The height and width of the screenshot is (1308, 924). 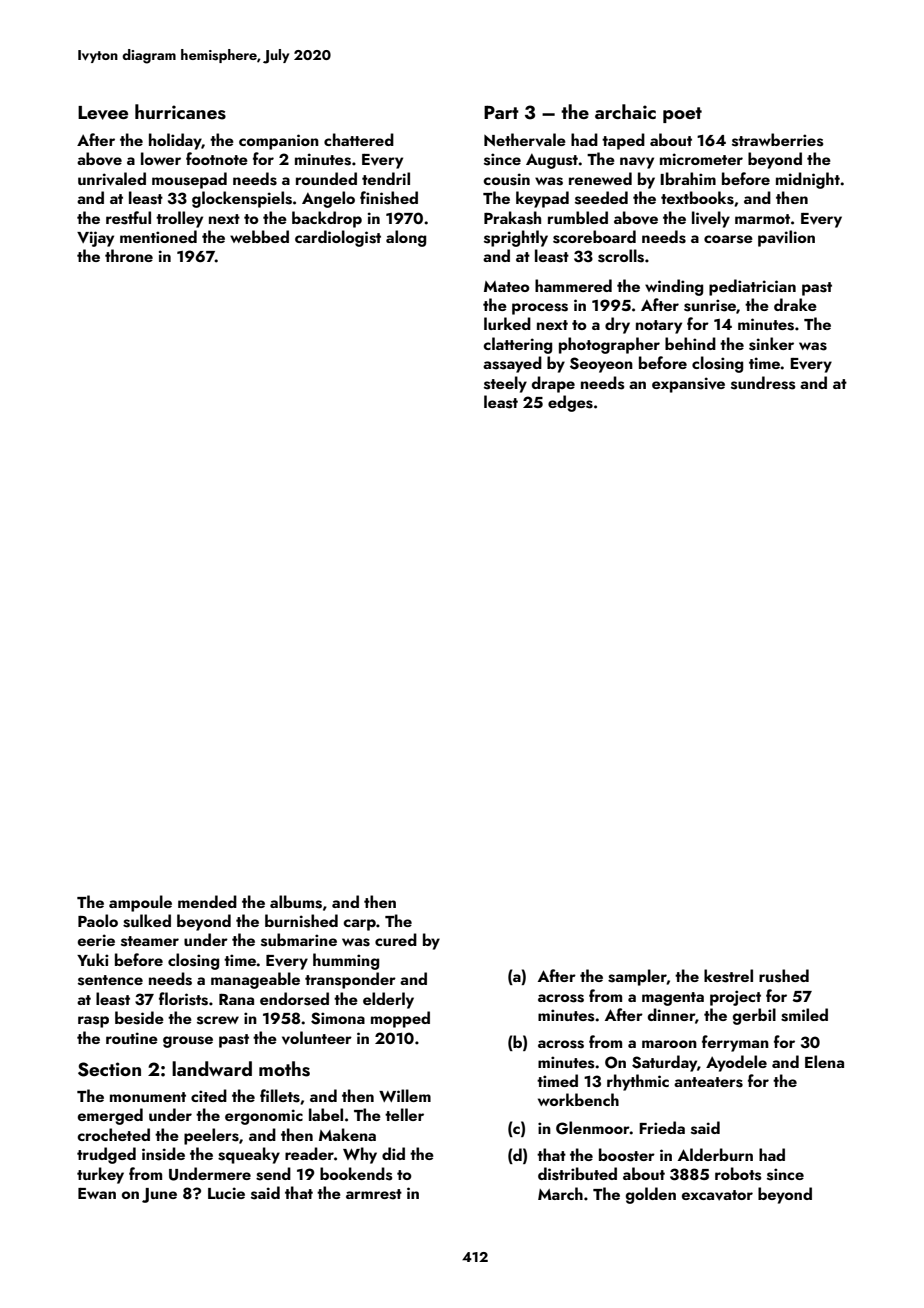 What do you see at coordinates (148, 1097) in the screenshot?
I see `monument` at bounding box center [148, 1097].
